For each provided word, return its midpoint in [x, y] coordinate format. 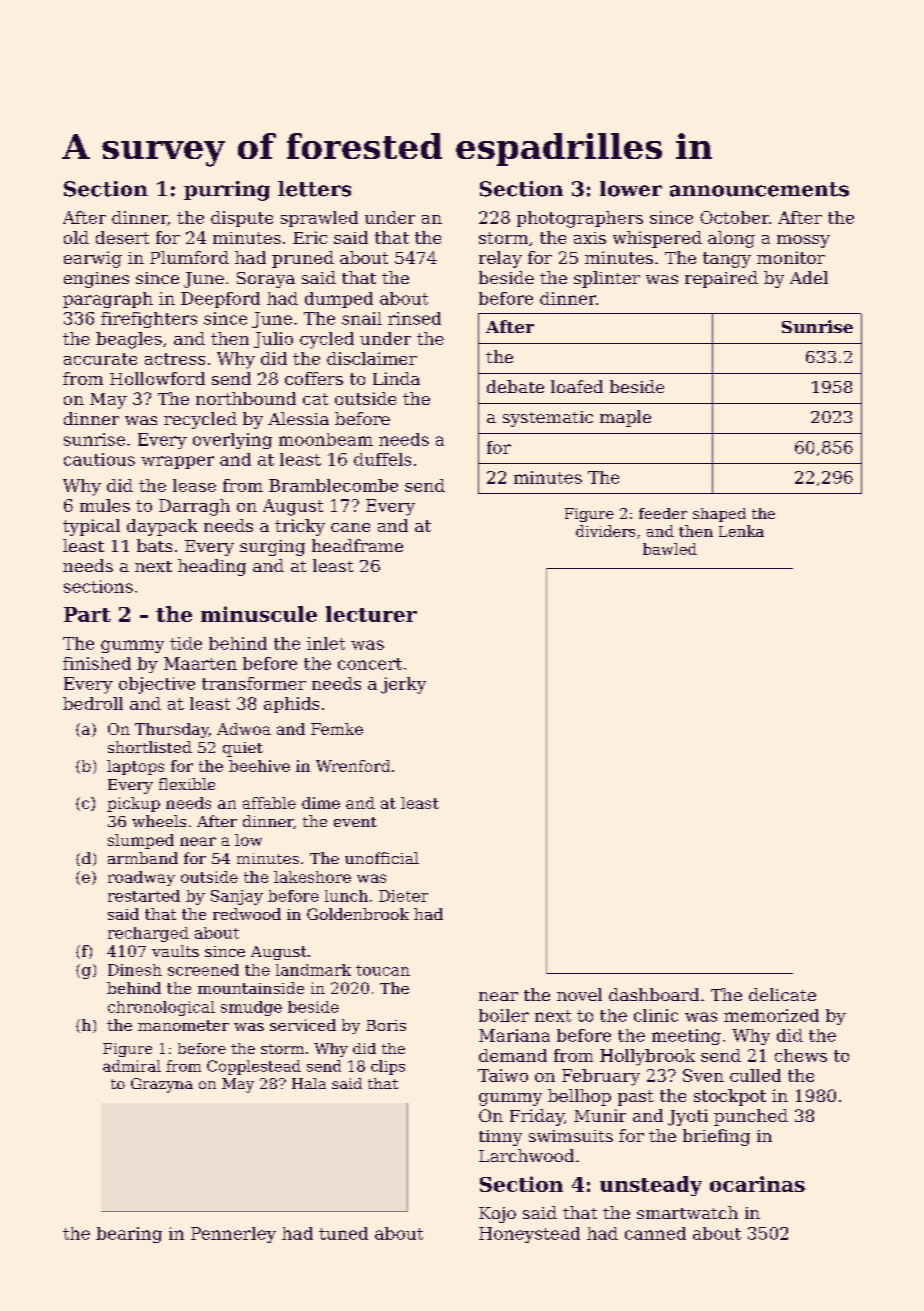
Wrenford [353, 766]
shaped [719, 515]
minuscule [259, 614]
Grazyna [162, 1085]
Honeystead [529, 1235]
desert [122, 237]
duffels [382, 459]
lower [631, 189]
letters [314, 189]
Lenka [741, 531]
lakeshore [312, 877]
